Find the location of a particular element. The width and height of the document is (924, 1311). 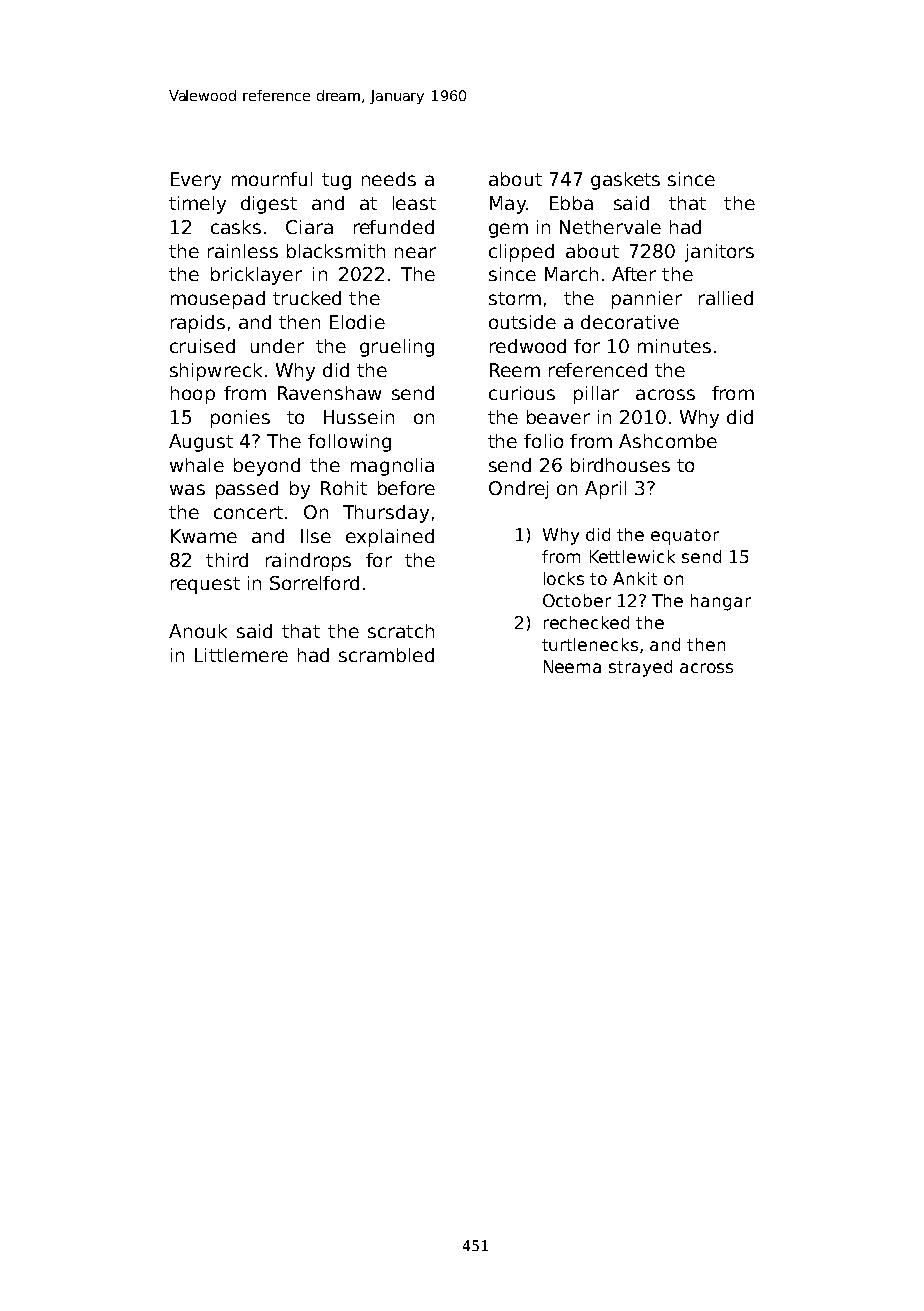

Anouk is located at coordinates (198, 631).
